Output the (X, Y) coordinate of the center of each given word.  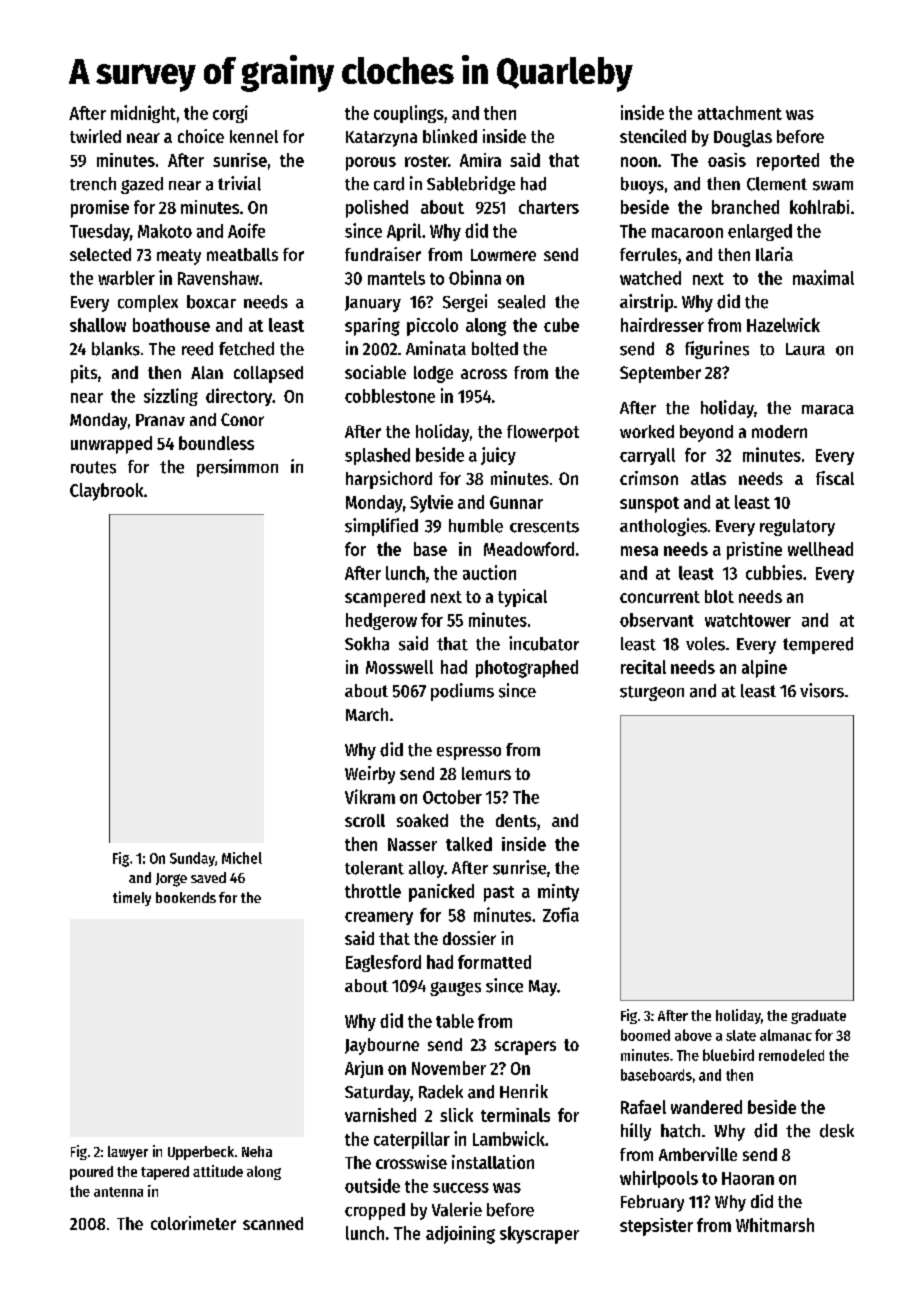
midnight (143, 114)
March (367, 714)
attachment (740, 113)
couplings (409, 114)
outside (372, 1185)
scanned (273, 1223)
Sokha (367, 644)
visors (822, 690)
